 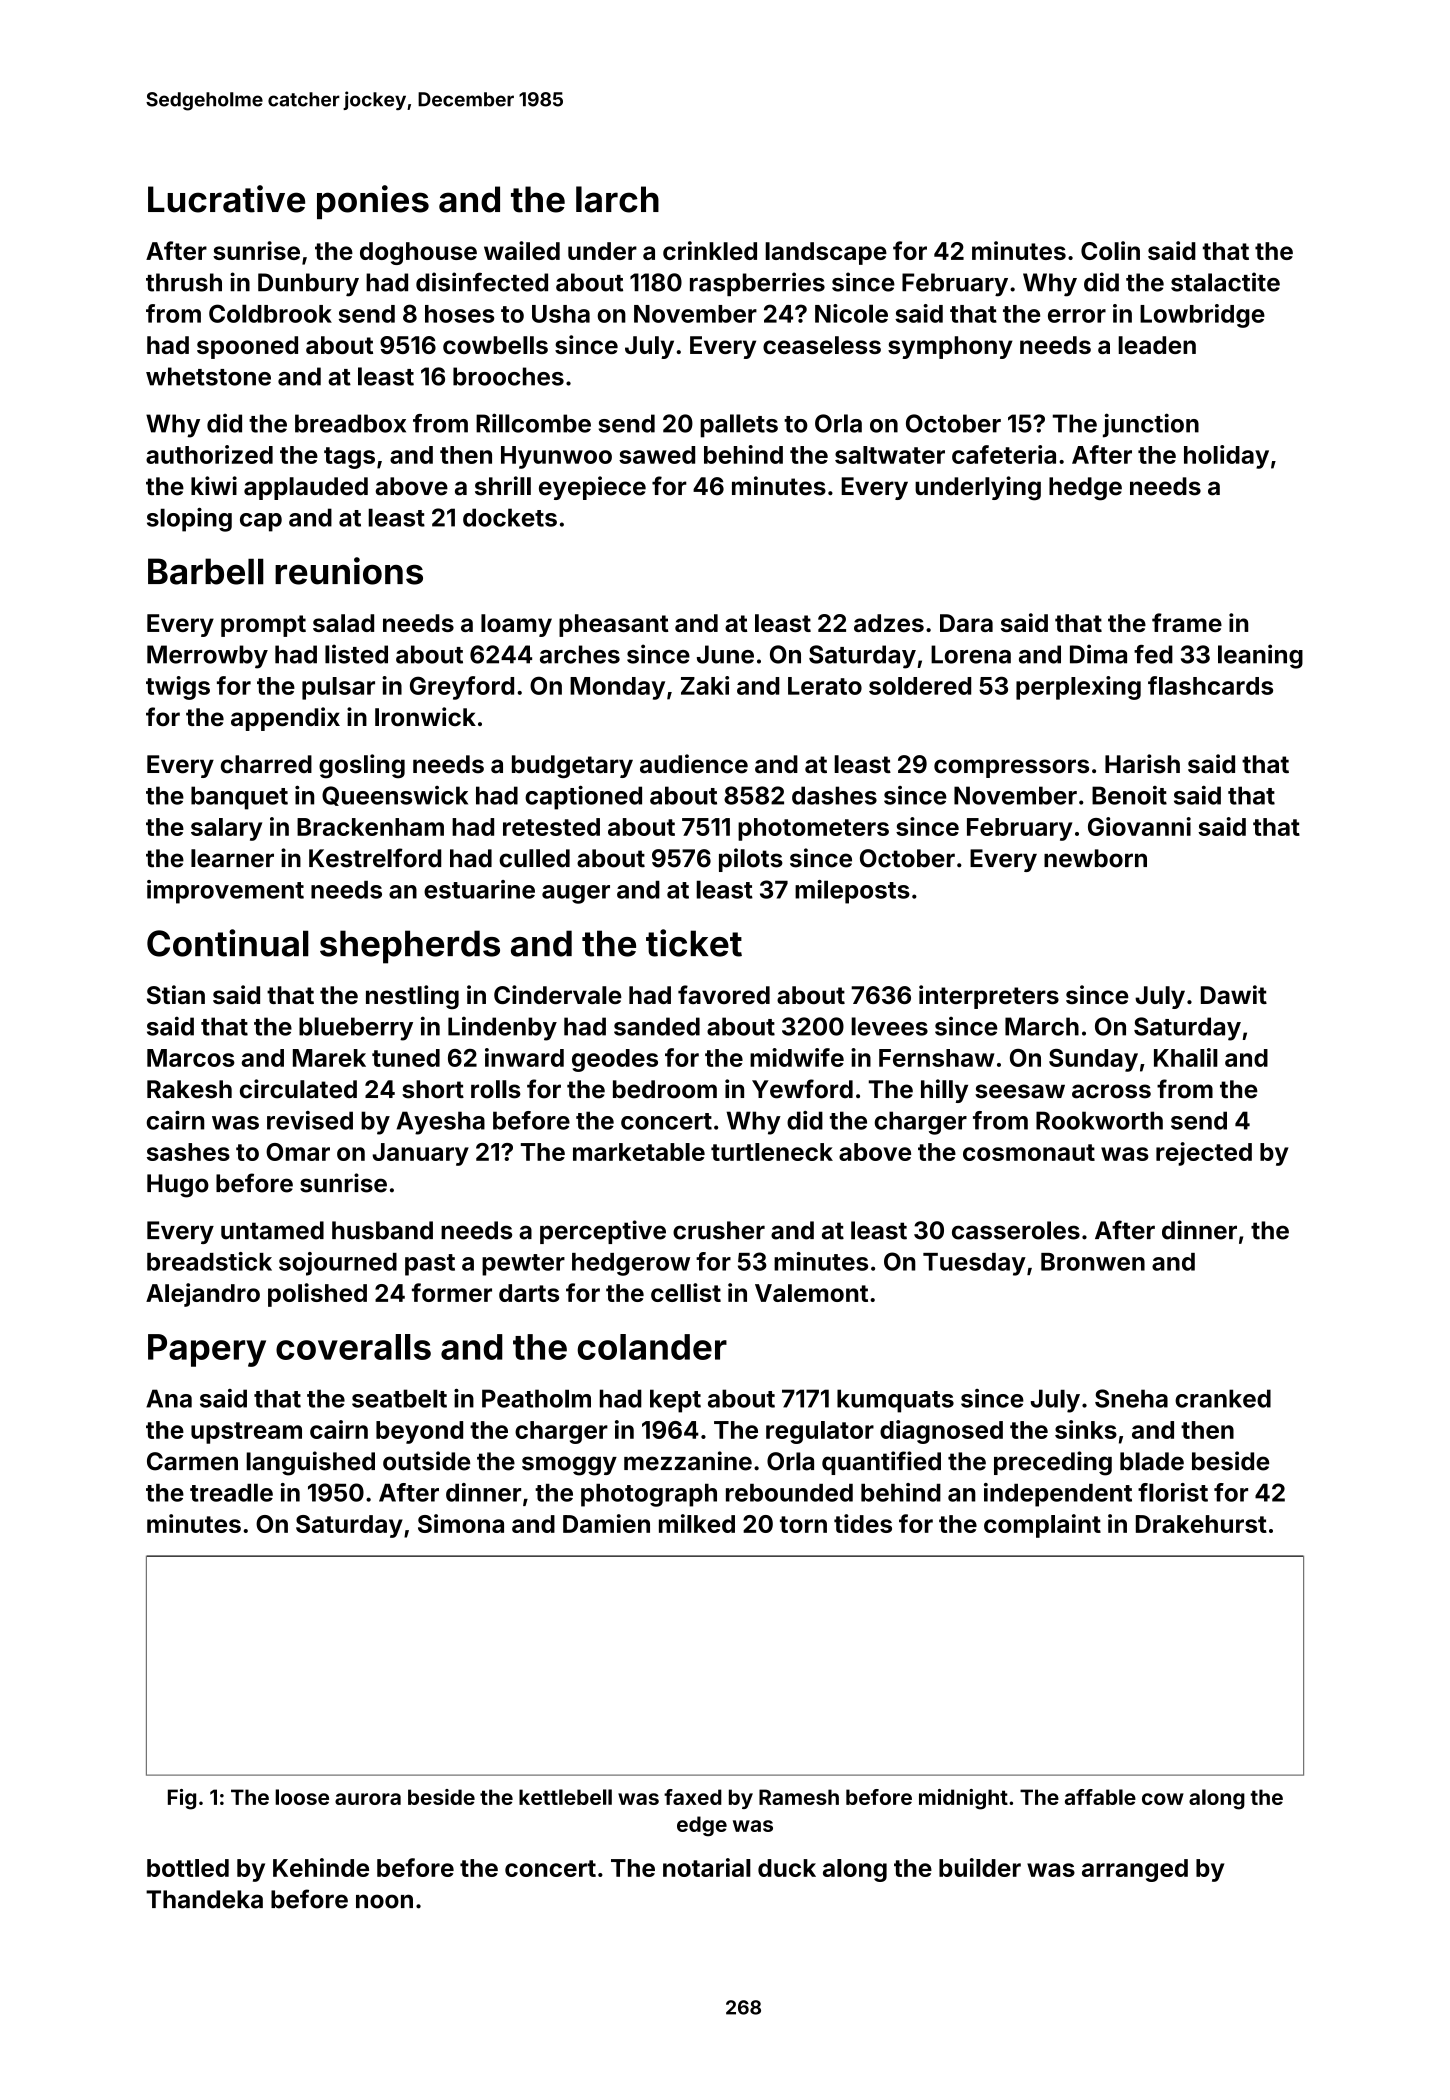 What do you see at coordinates (565, 1797) in the screenshot?
I see `kettlebell` at bounding box center [565, 1797].
